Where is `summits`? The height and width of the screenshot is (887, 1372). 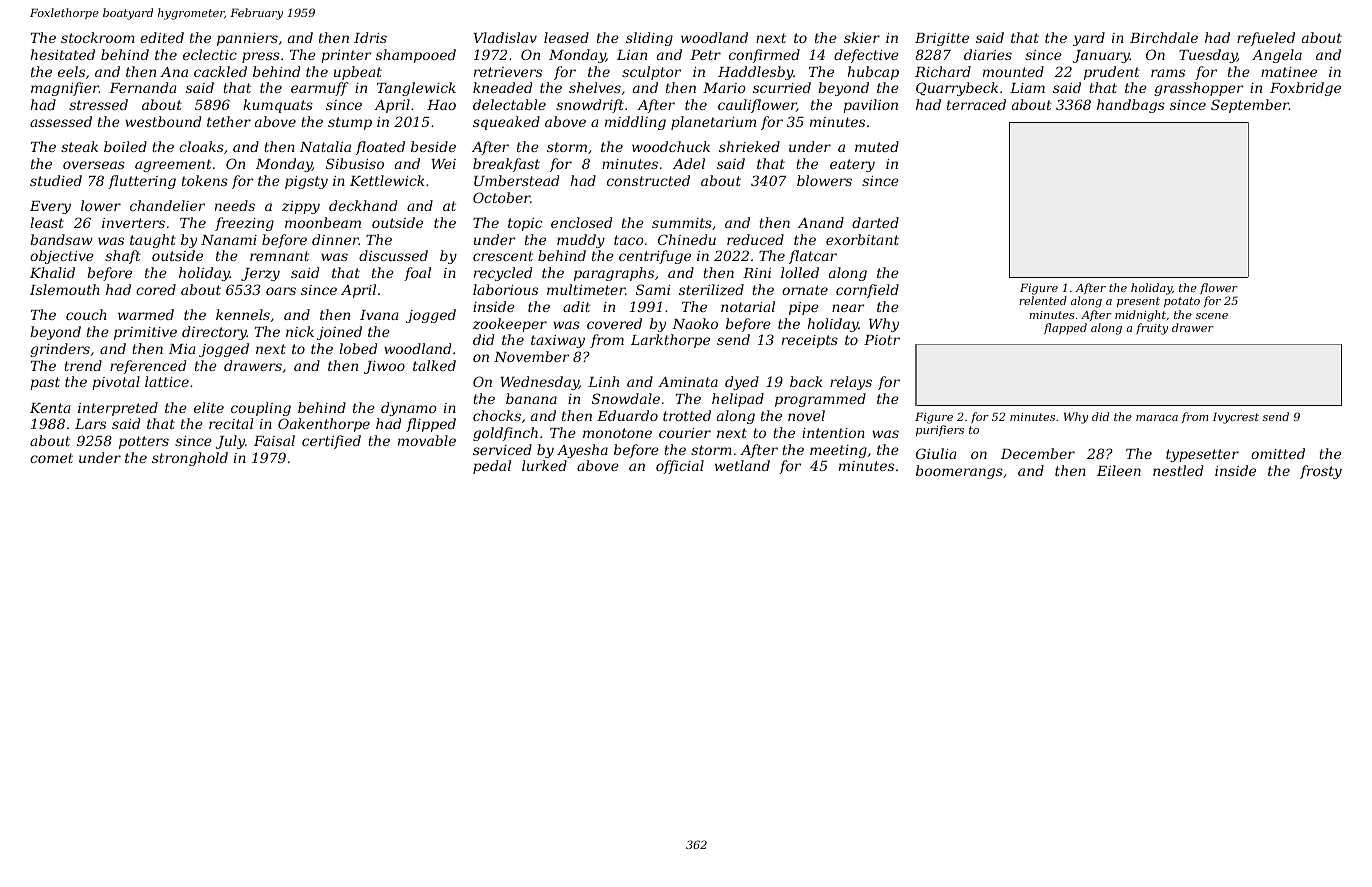 summits is located at coordinates (682, 223).
